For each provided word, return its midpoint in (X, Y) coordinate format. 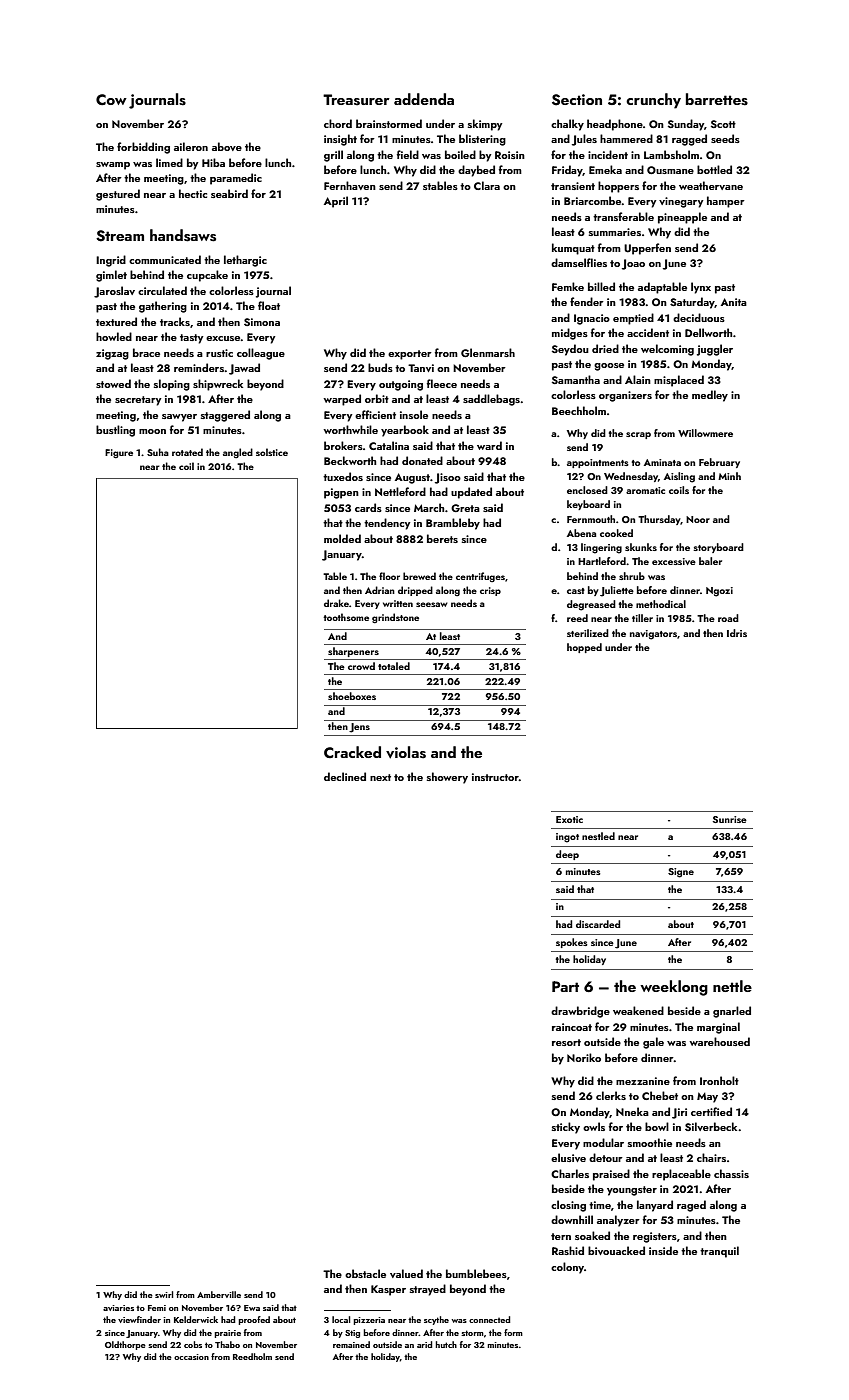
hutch (446, 1344)
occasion (191, 1357)
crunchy (653, 101)
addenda (424, 99)
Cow (111, 99)
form (513, 1332)
